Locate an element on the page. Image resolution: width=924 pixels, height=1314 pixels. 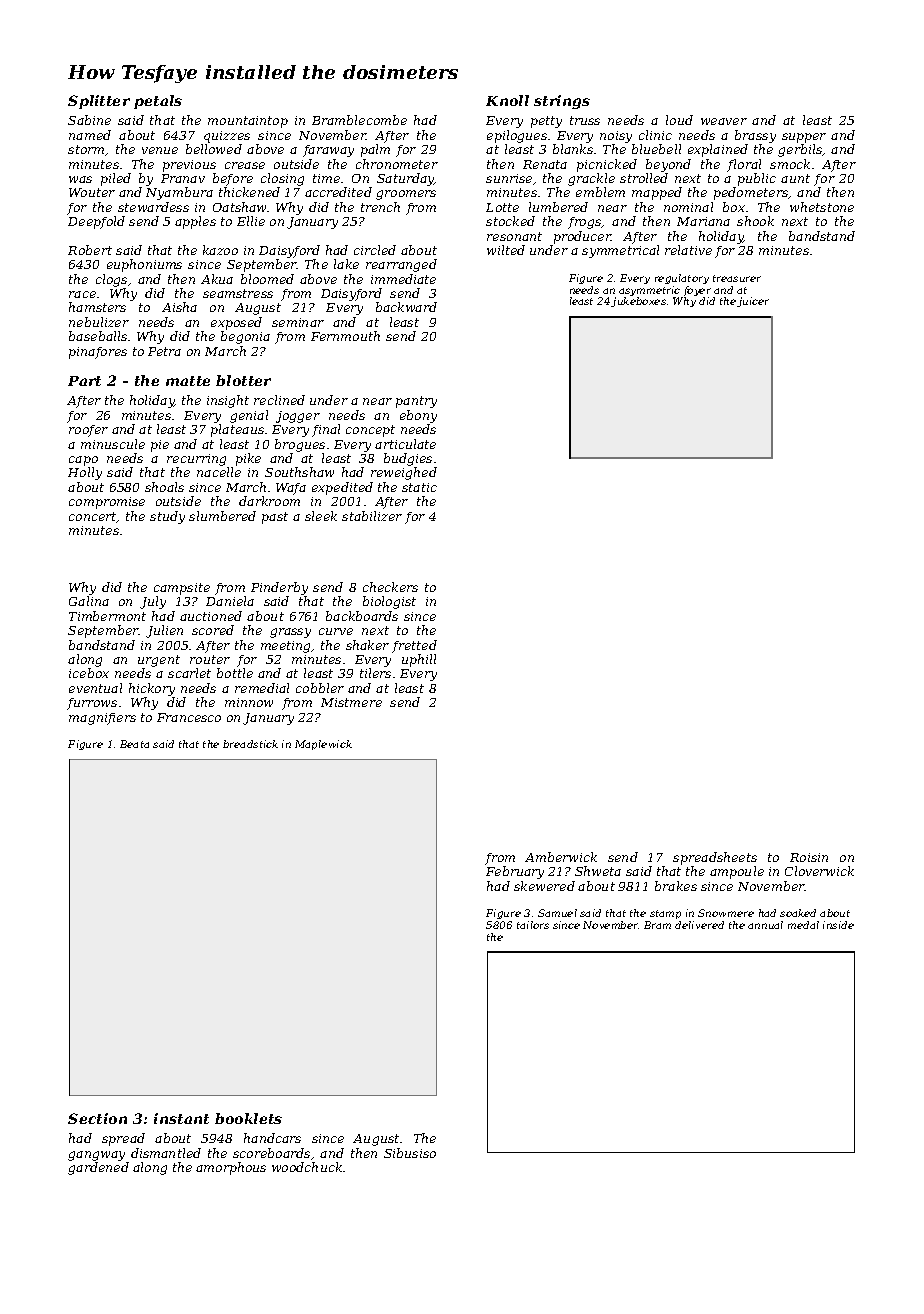
Roisin is located at coordinates (809, 857).
